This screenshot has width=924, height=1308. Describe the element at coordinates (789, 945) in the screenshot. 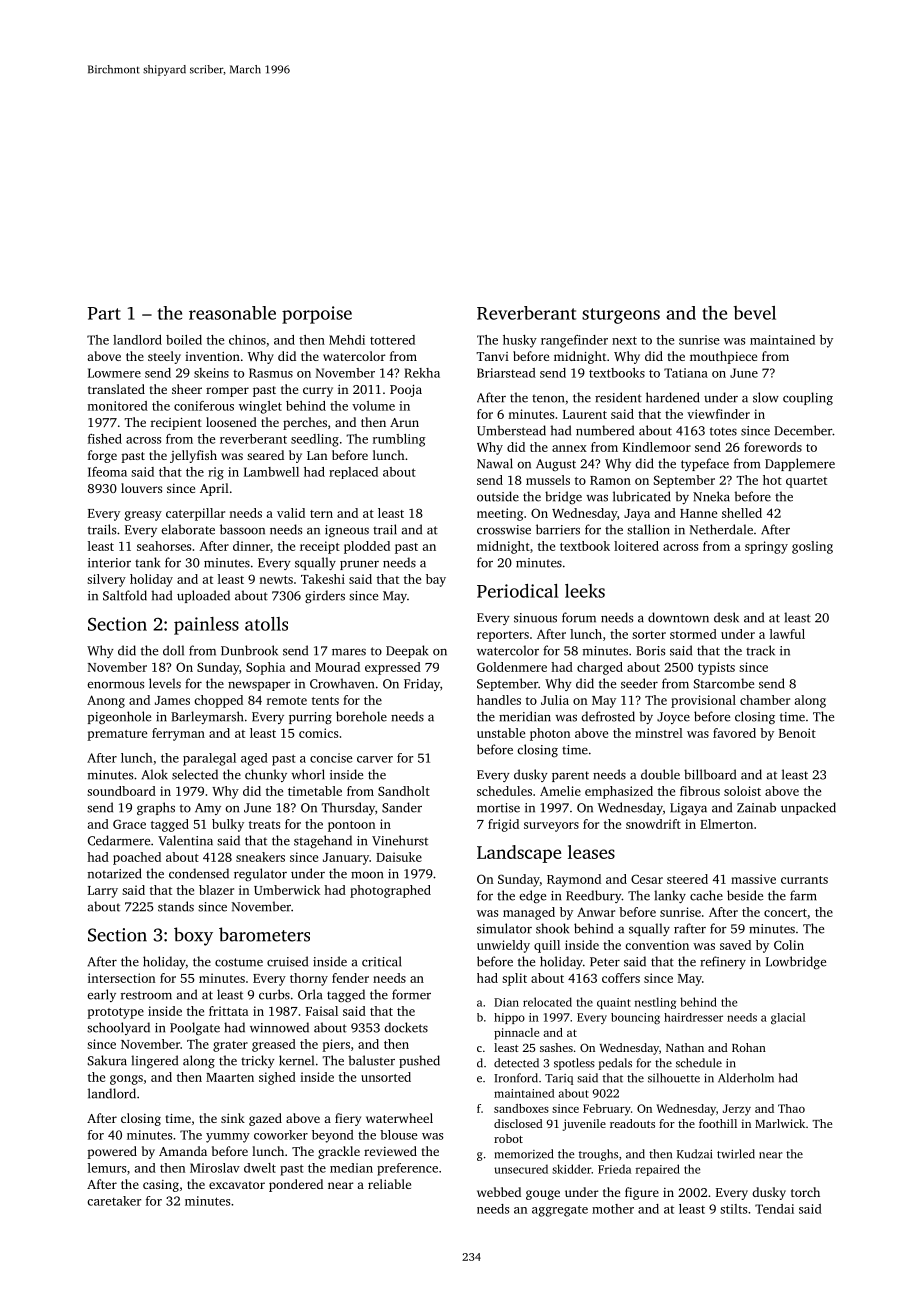

I see `Colin` at that location.
